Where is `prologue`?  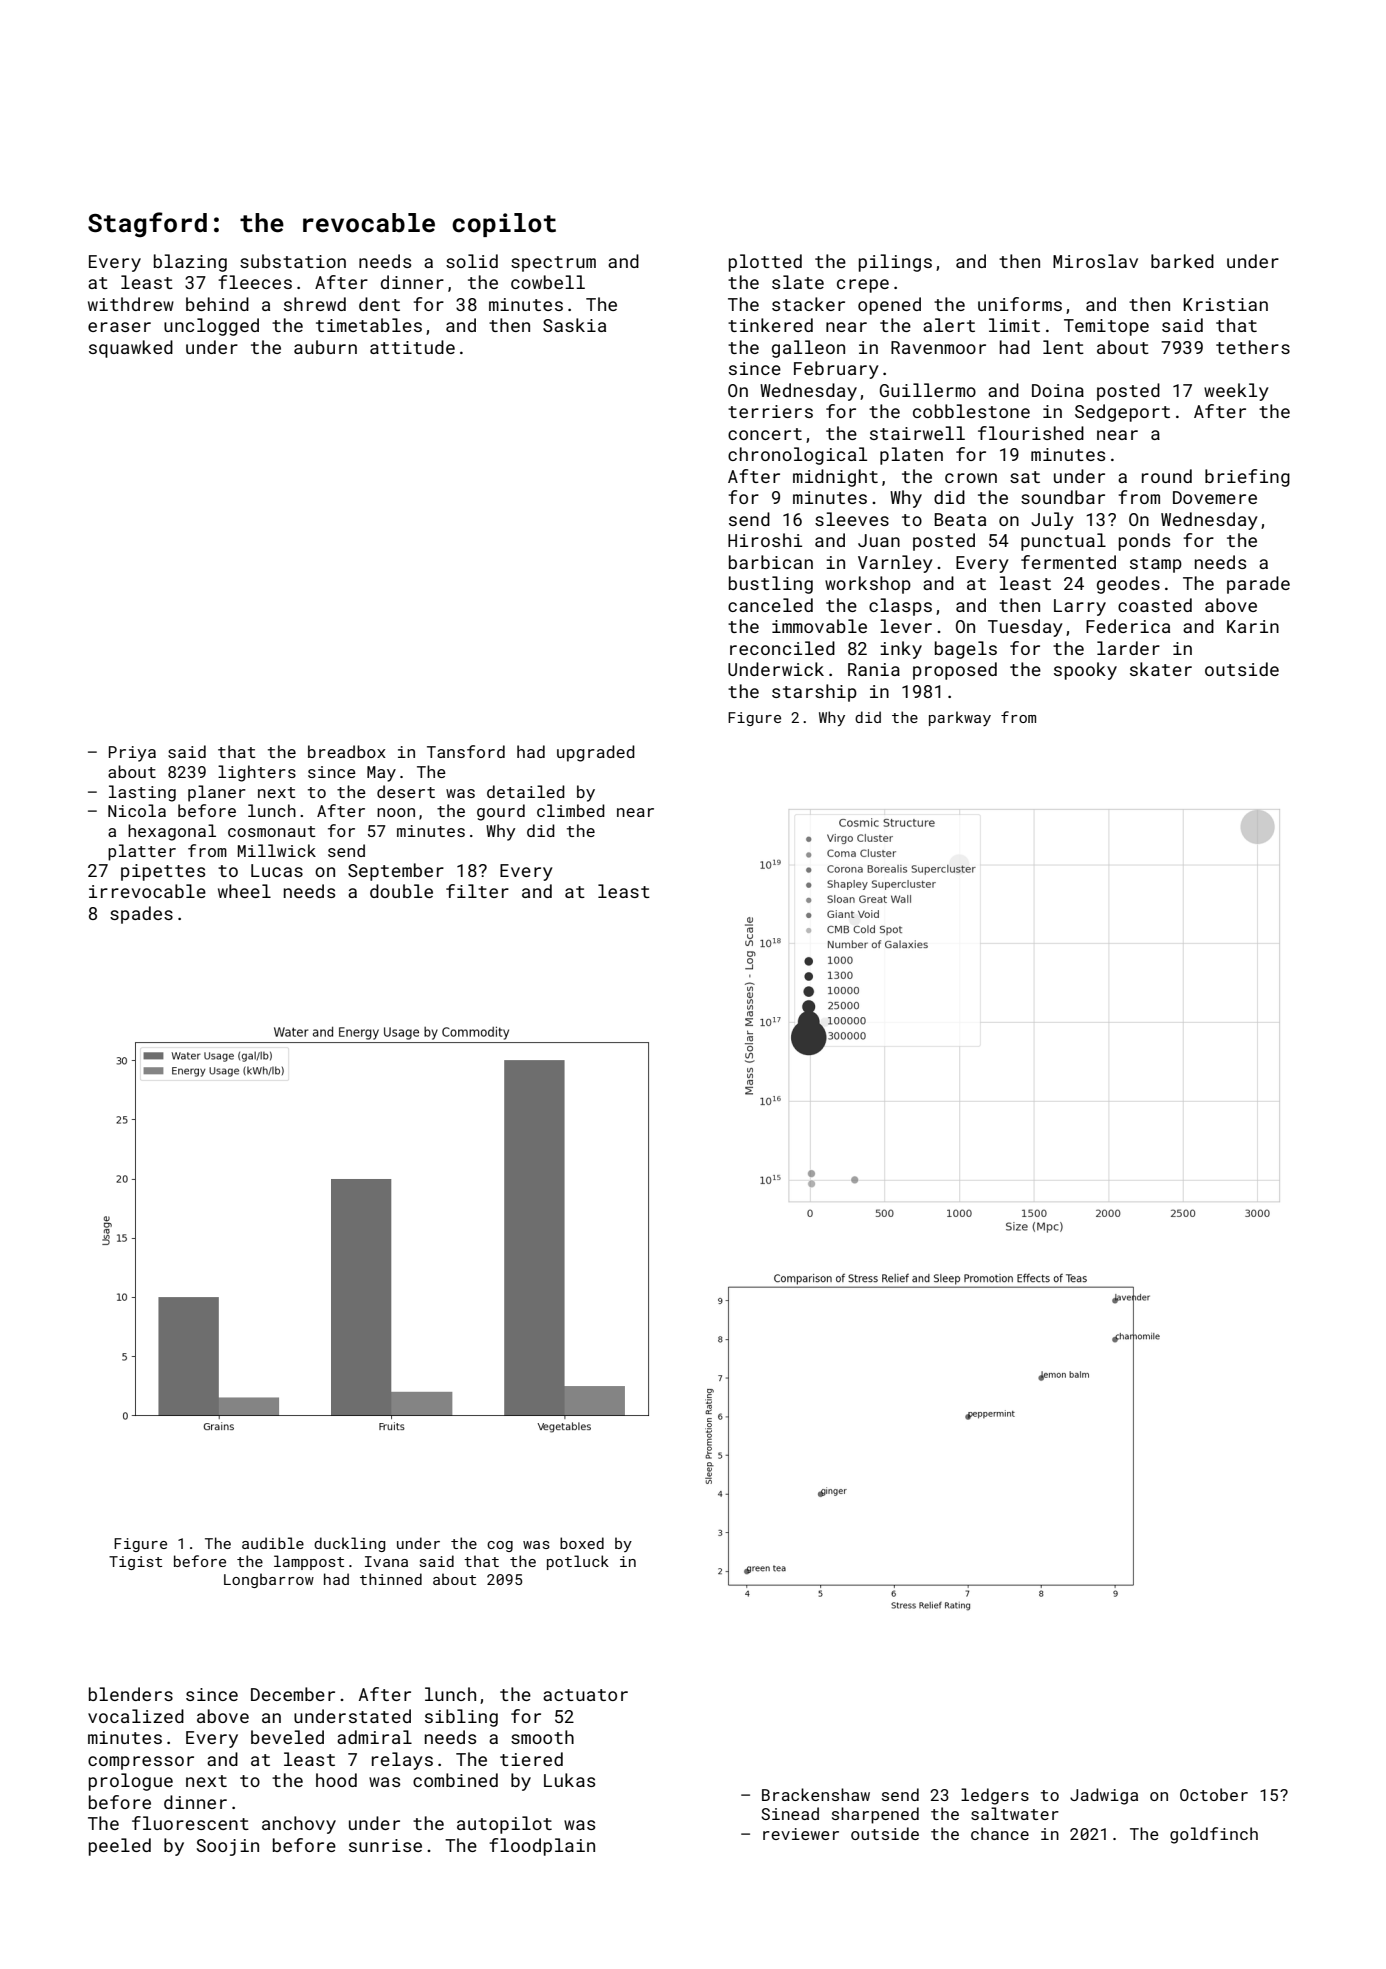
prologue is located at coordinates (131, 1782).
